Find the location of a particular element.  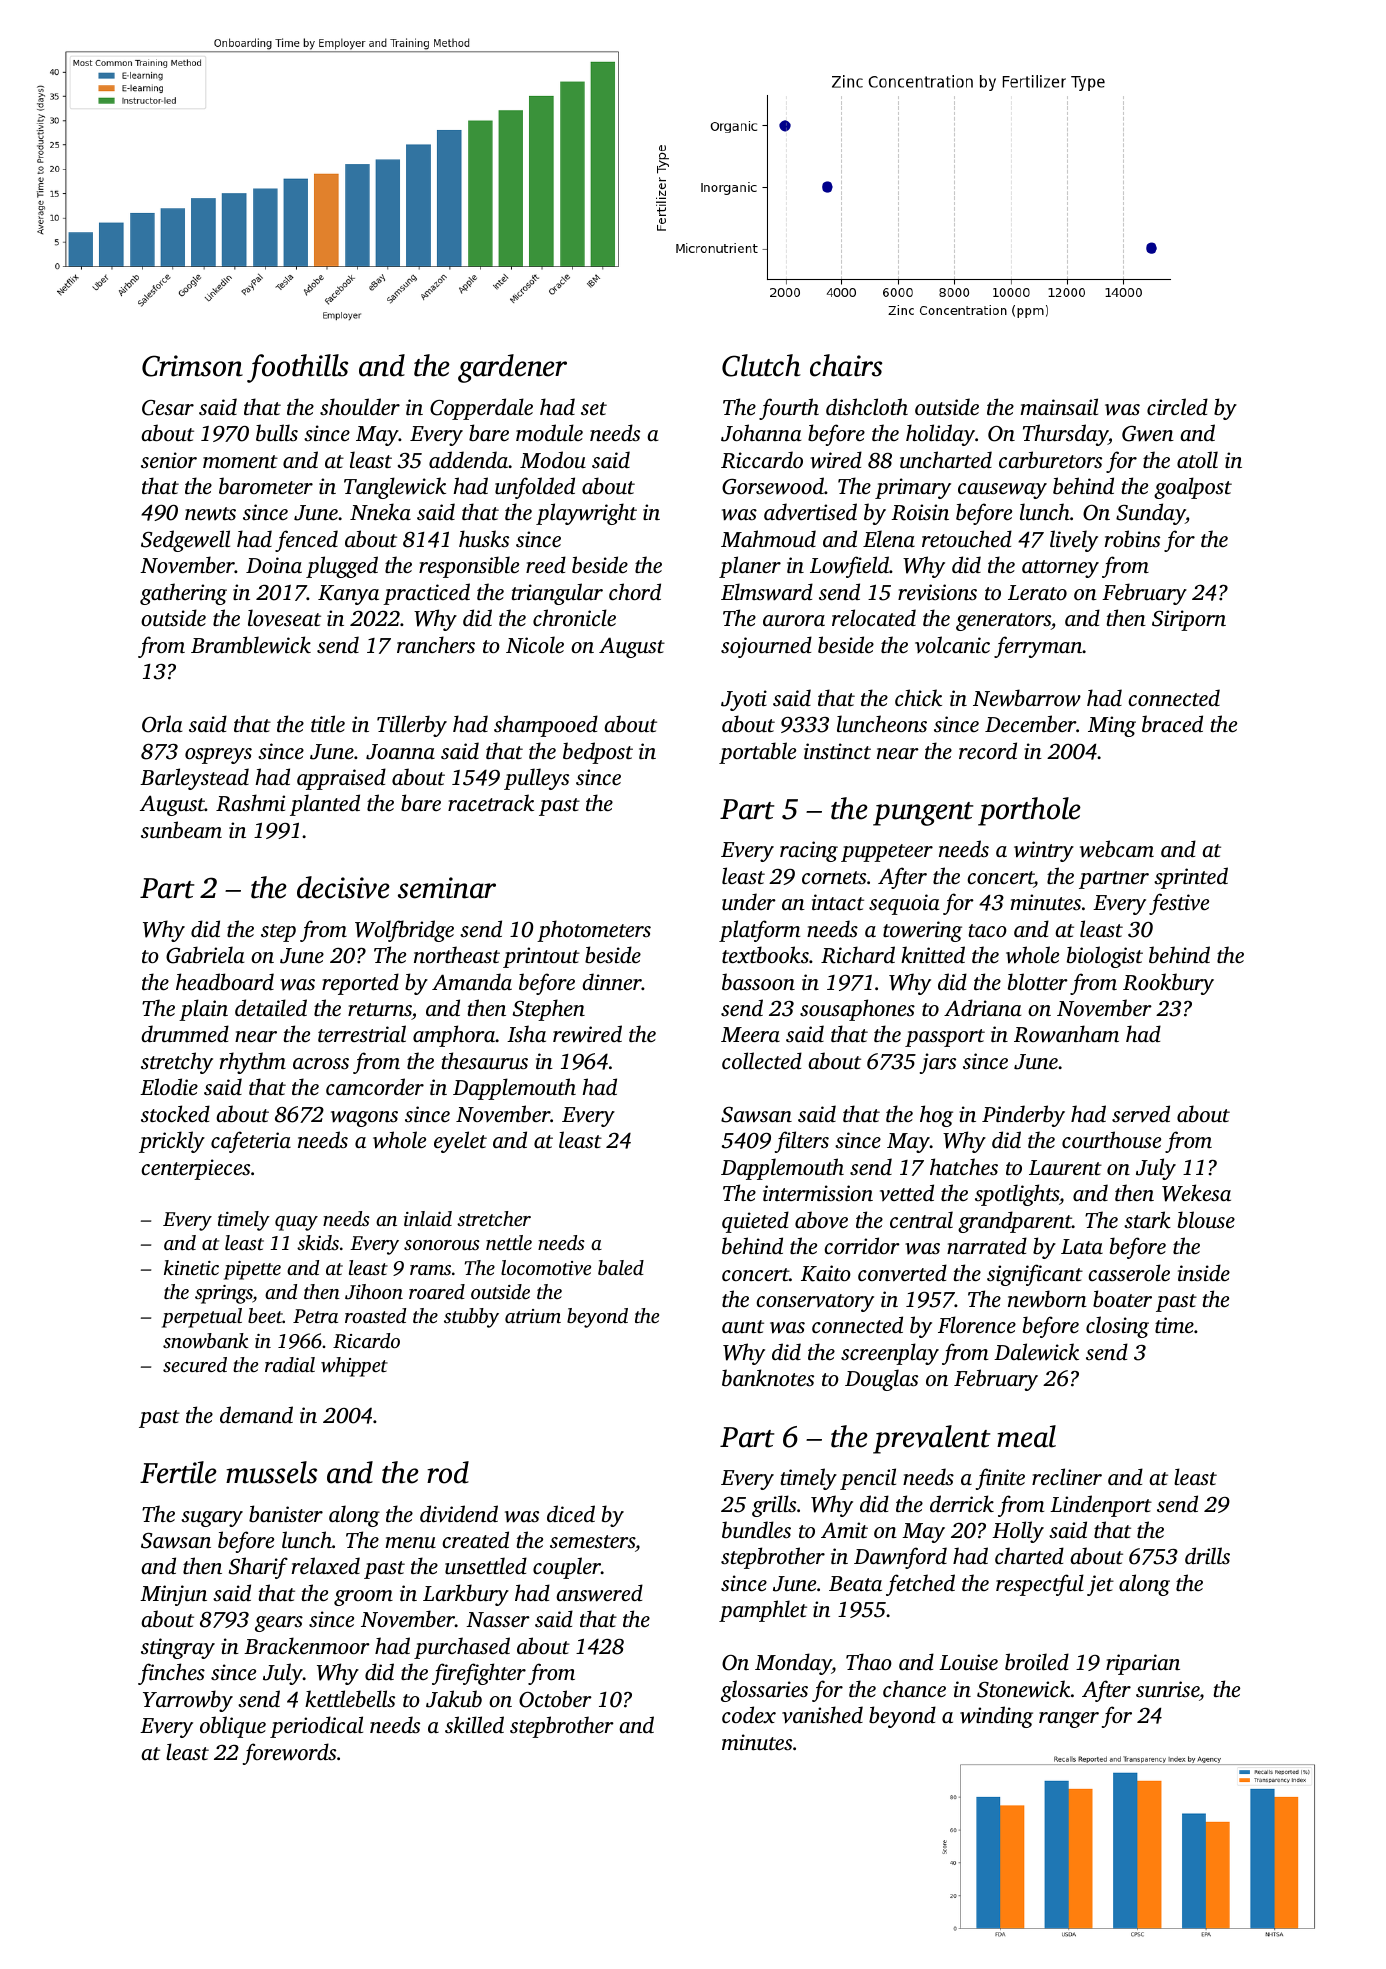

practiced is located at coordinates (426, 594).
